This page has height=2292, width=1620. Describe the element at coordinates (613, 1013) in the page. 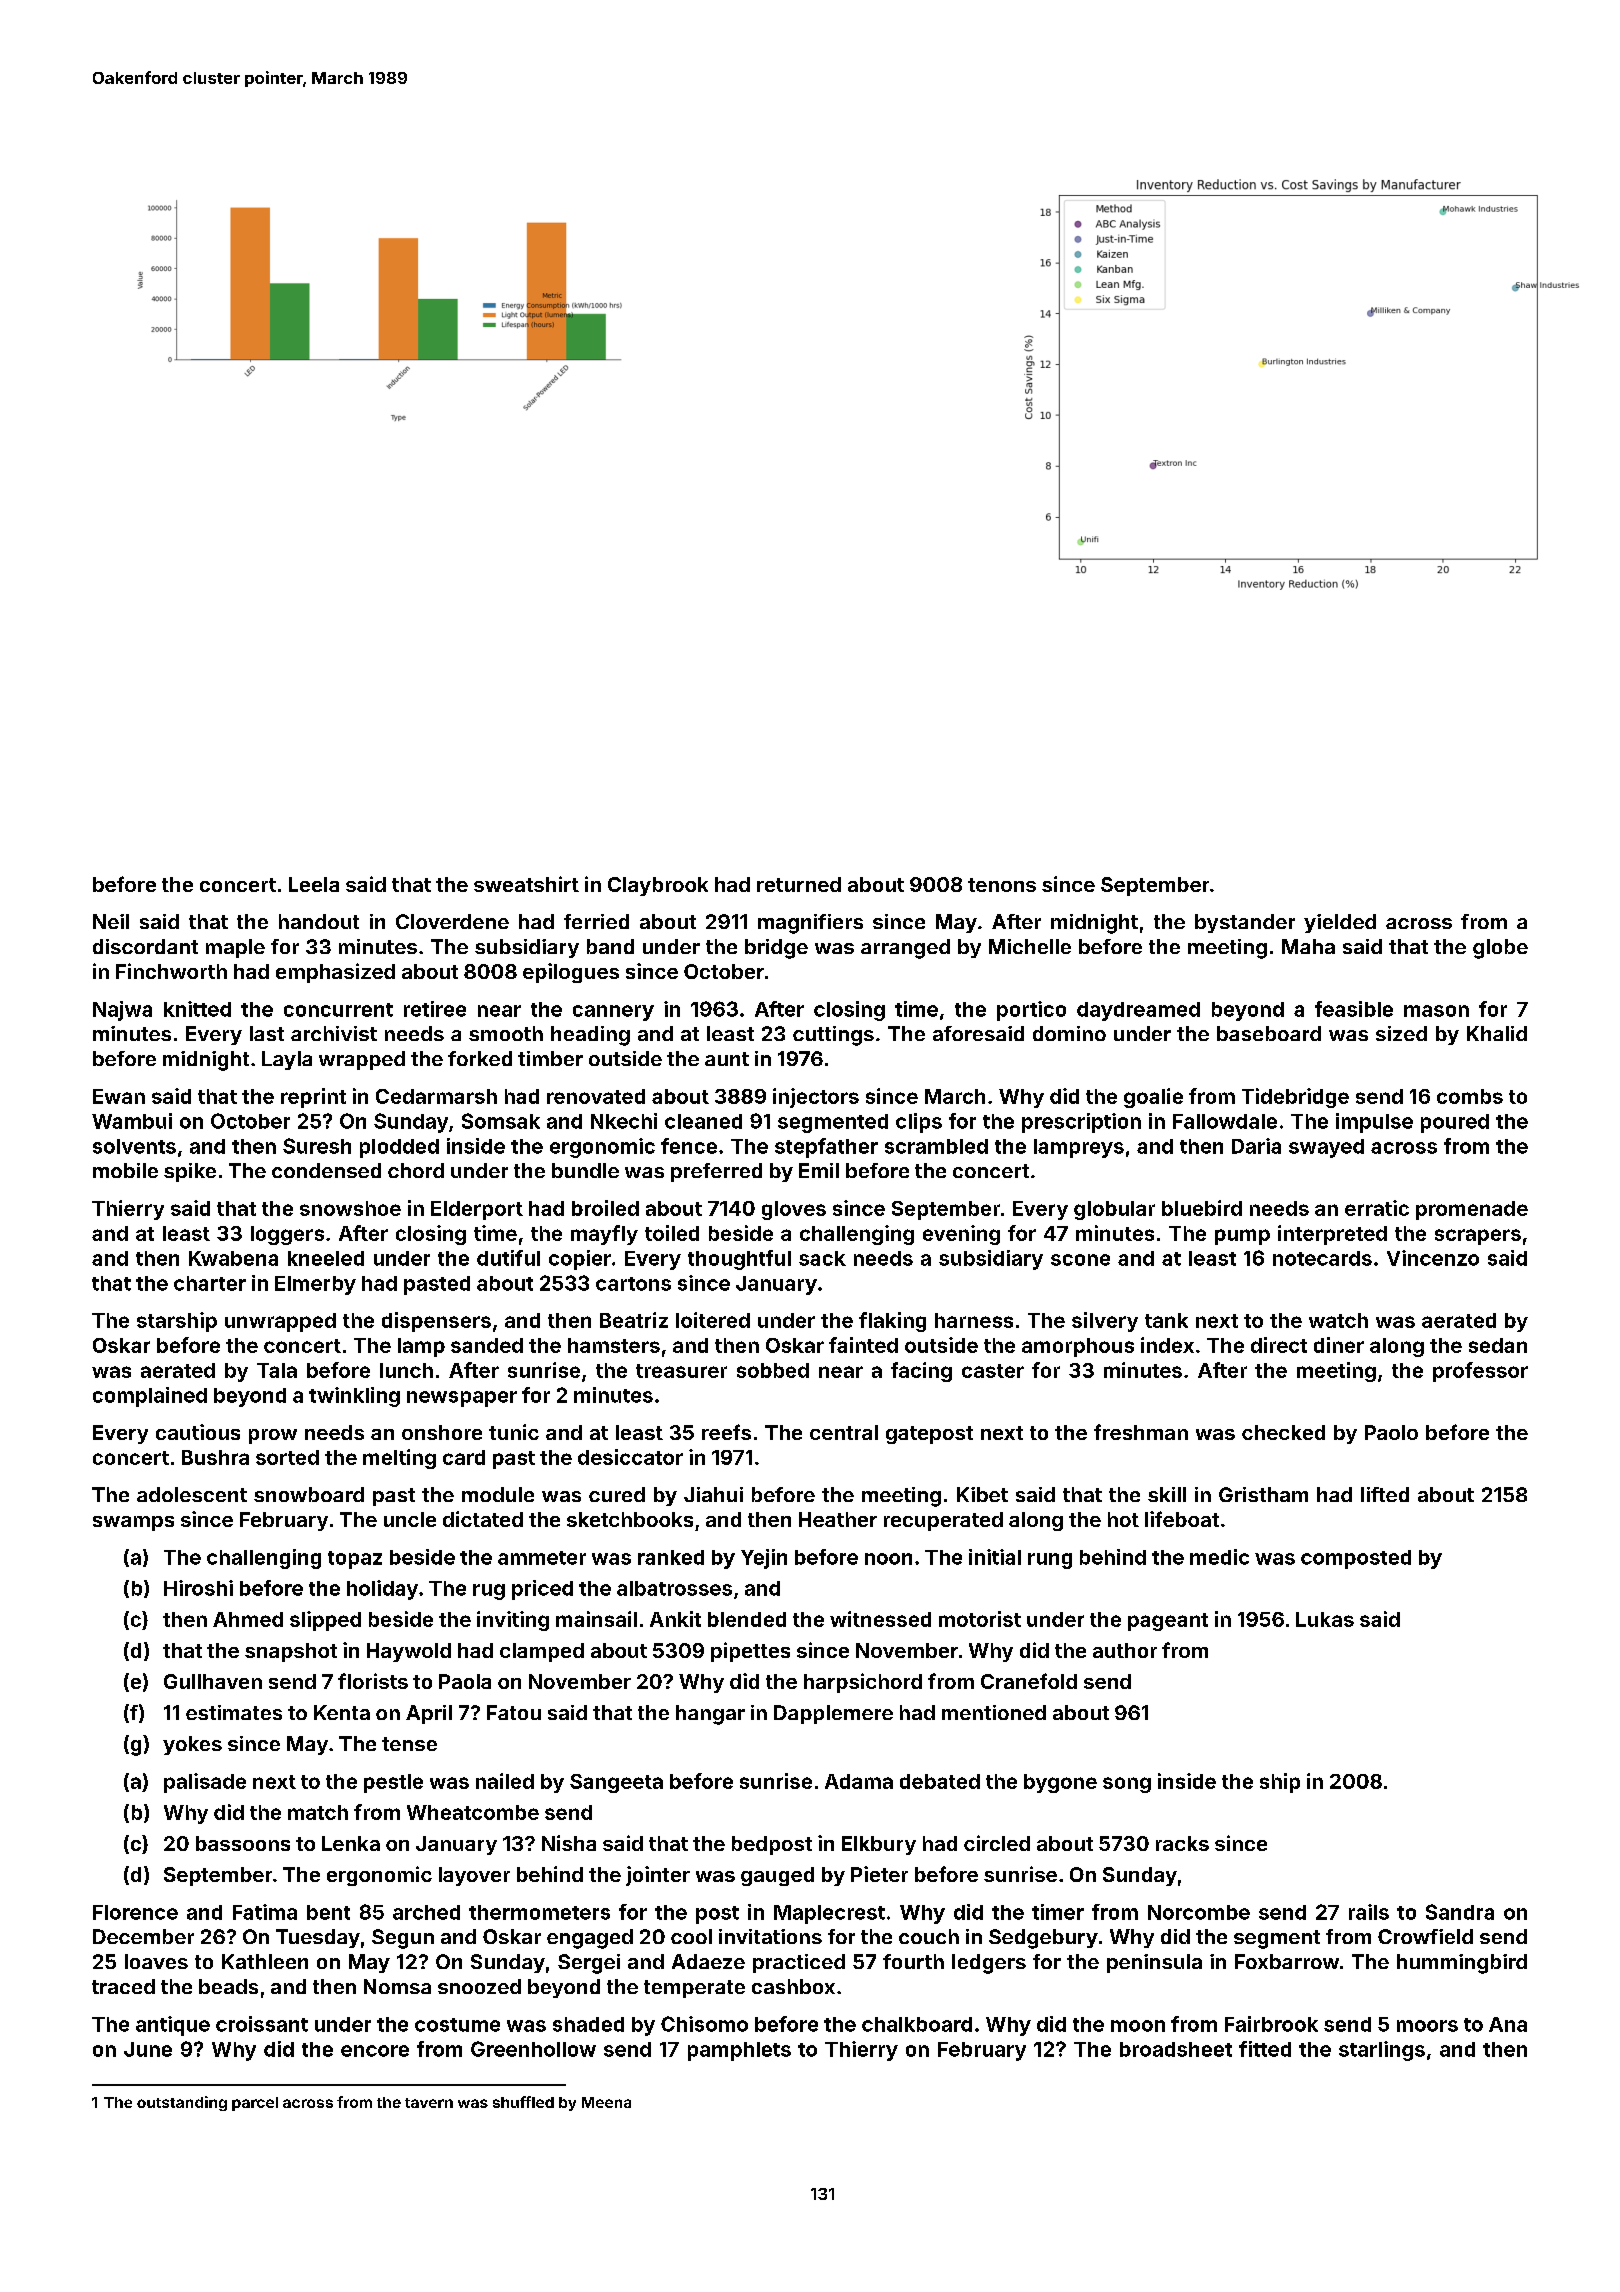

I see `cannery` at that location.
